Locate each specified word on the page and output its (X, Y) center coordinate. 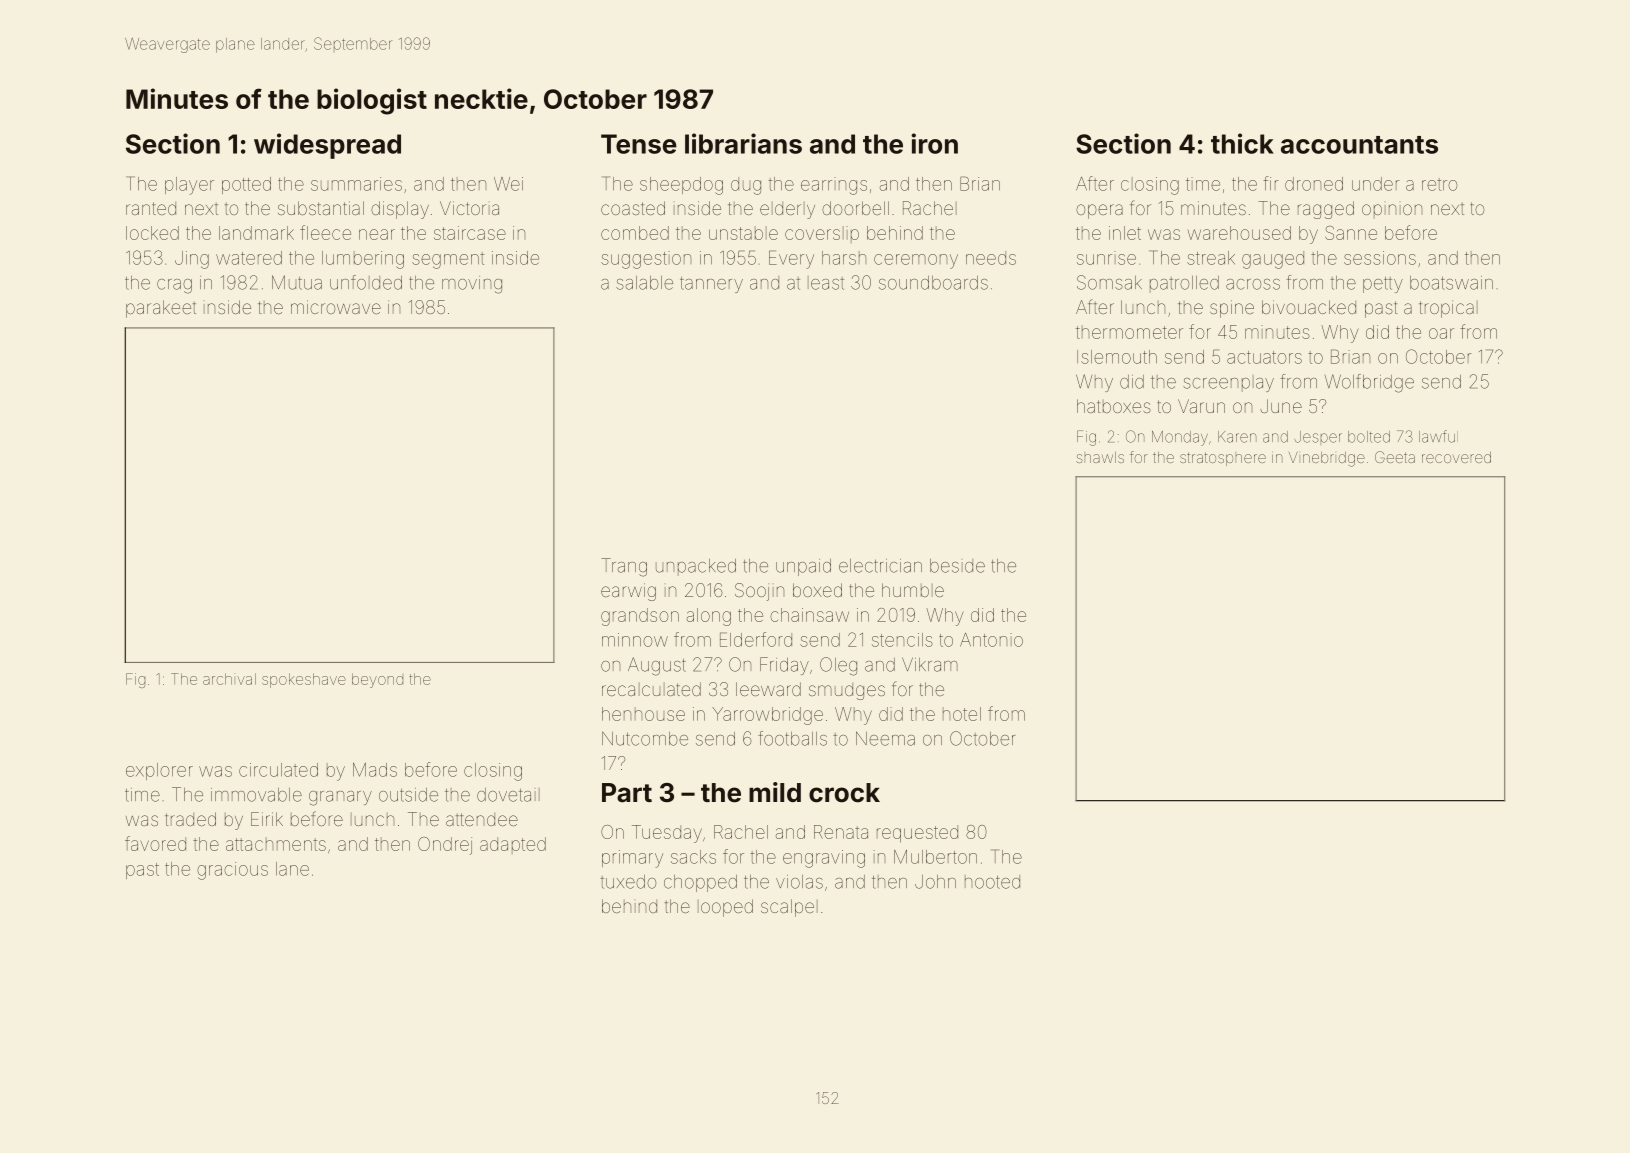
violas (799, 882)
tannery (711, 285)
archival (229, 679)
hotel (962, 714)
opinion (1392, 211)
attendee (482, 819)
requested (917, 834)
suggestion (646, 260)
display (400, 210)
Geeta (1395, 457)
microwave (336, 307)
